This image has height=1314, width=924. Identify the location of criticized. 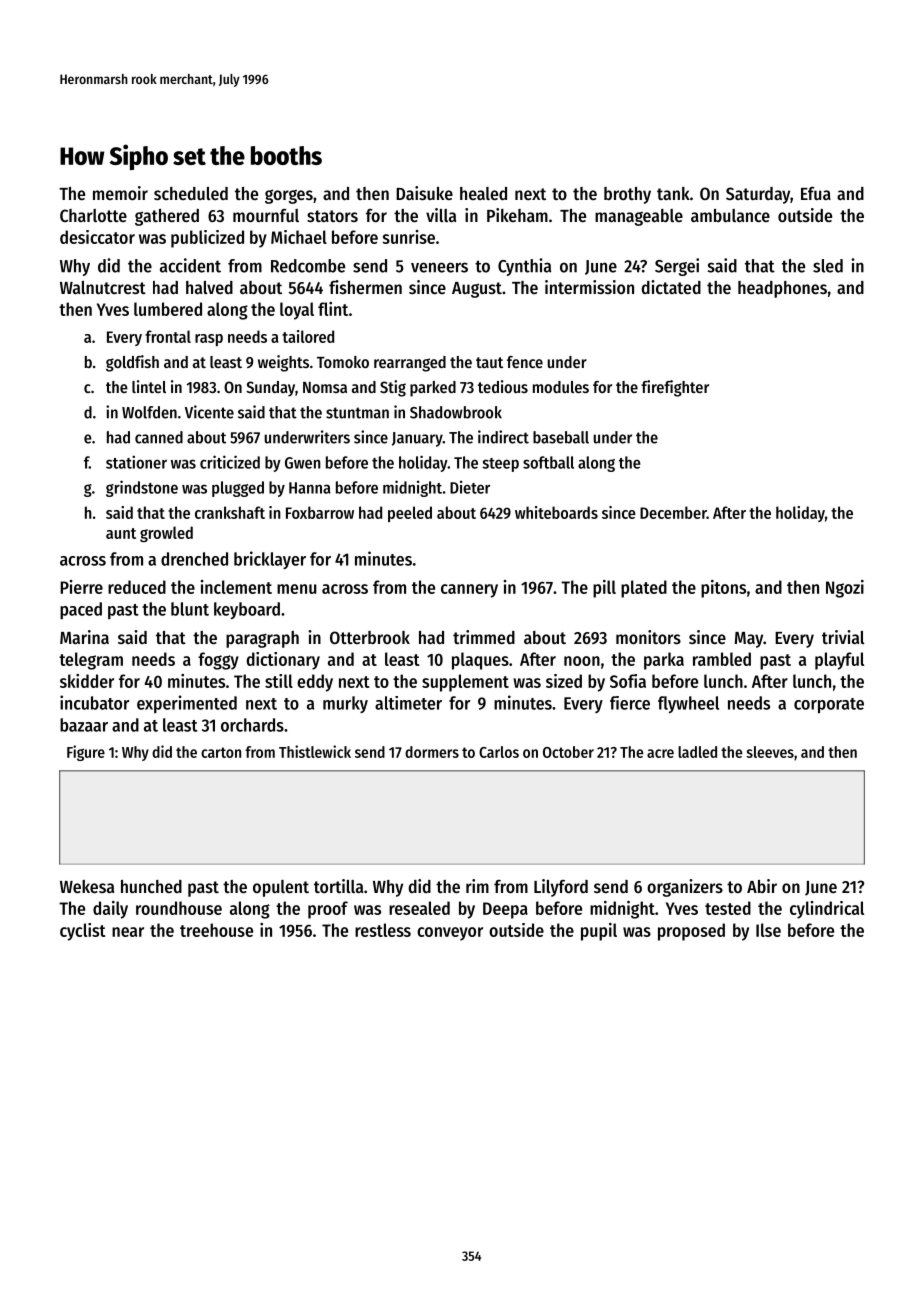
(230, 462).
